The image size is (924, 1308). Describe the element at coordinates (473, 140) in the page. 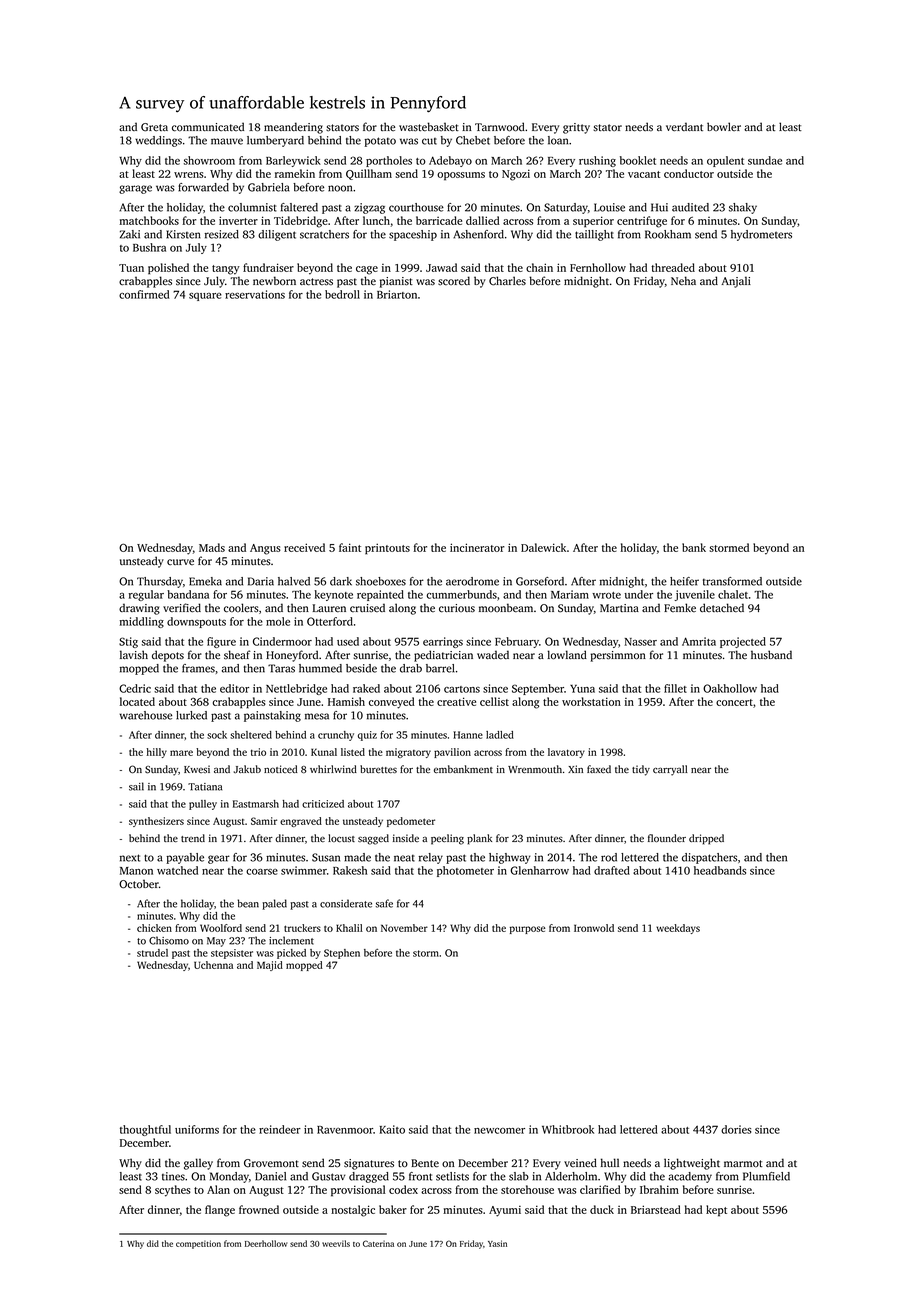

I see `Chebet` at that location.
